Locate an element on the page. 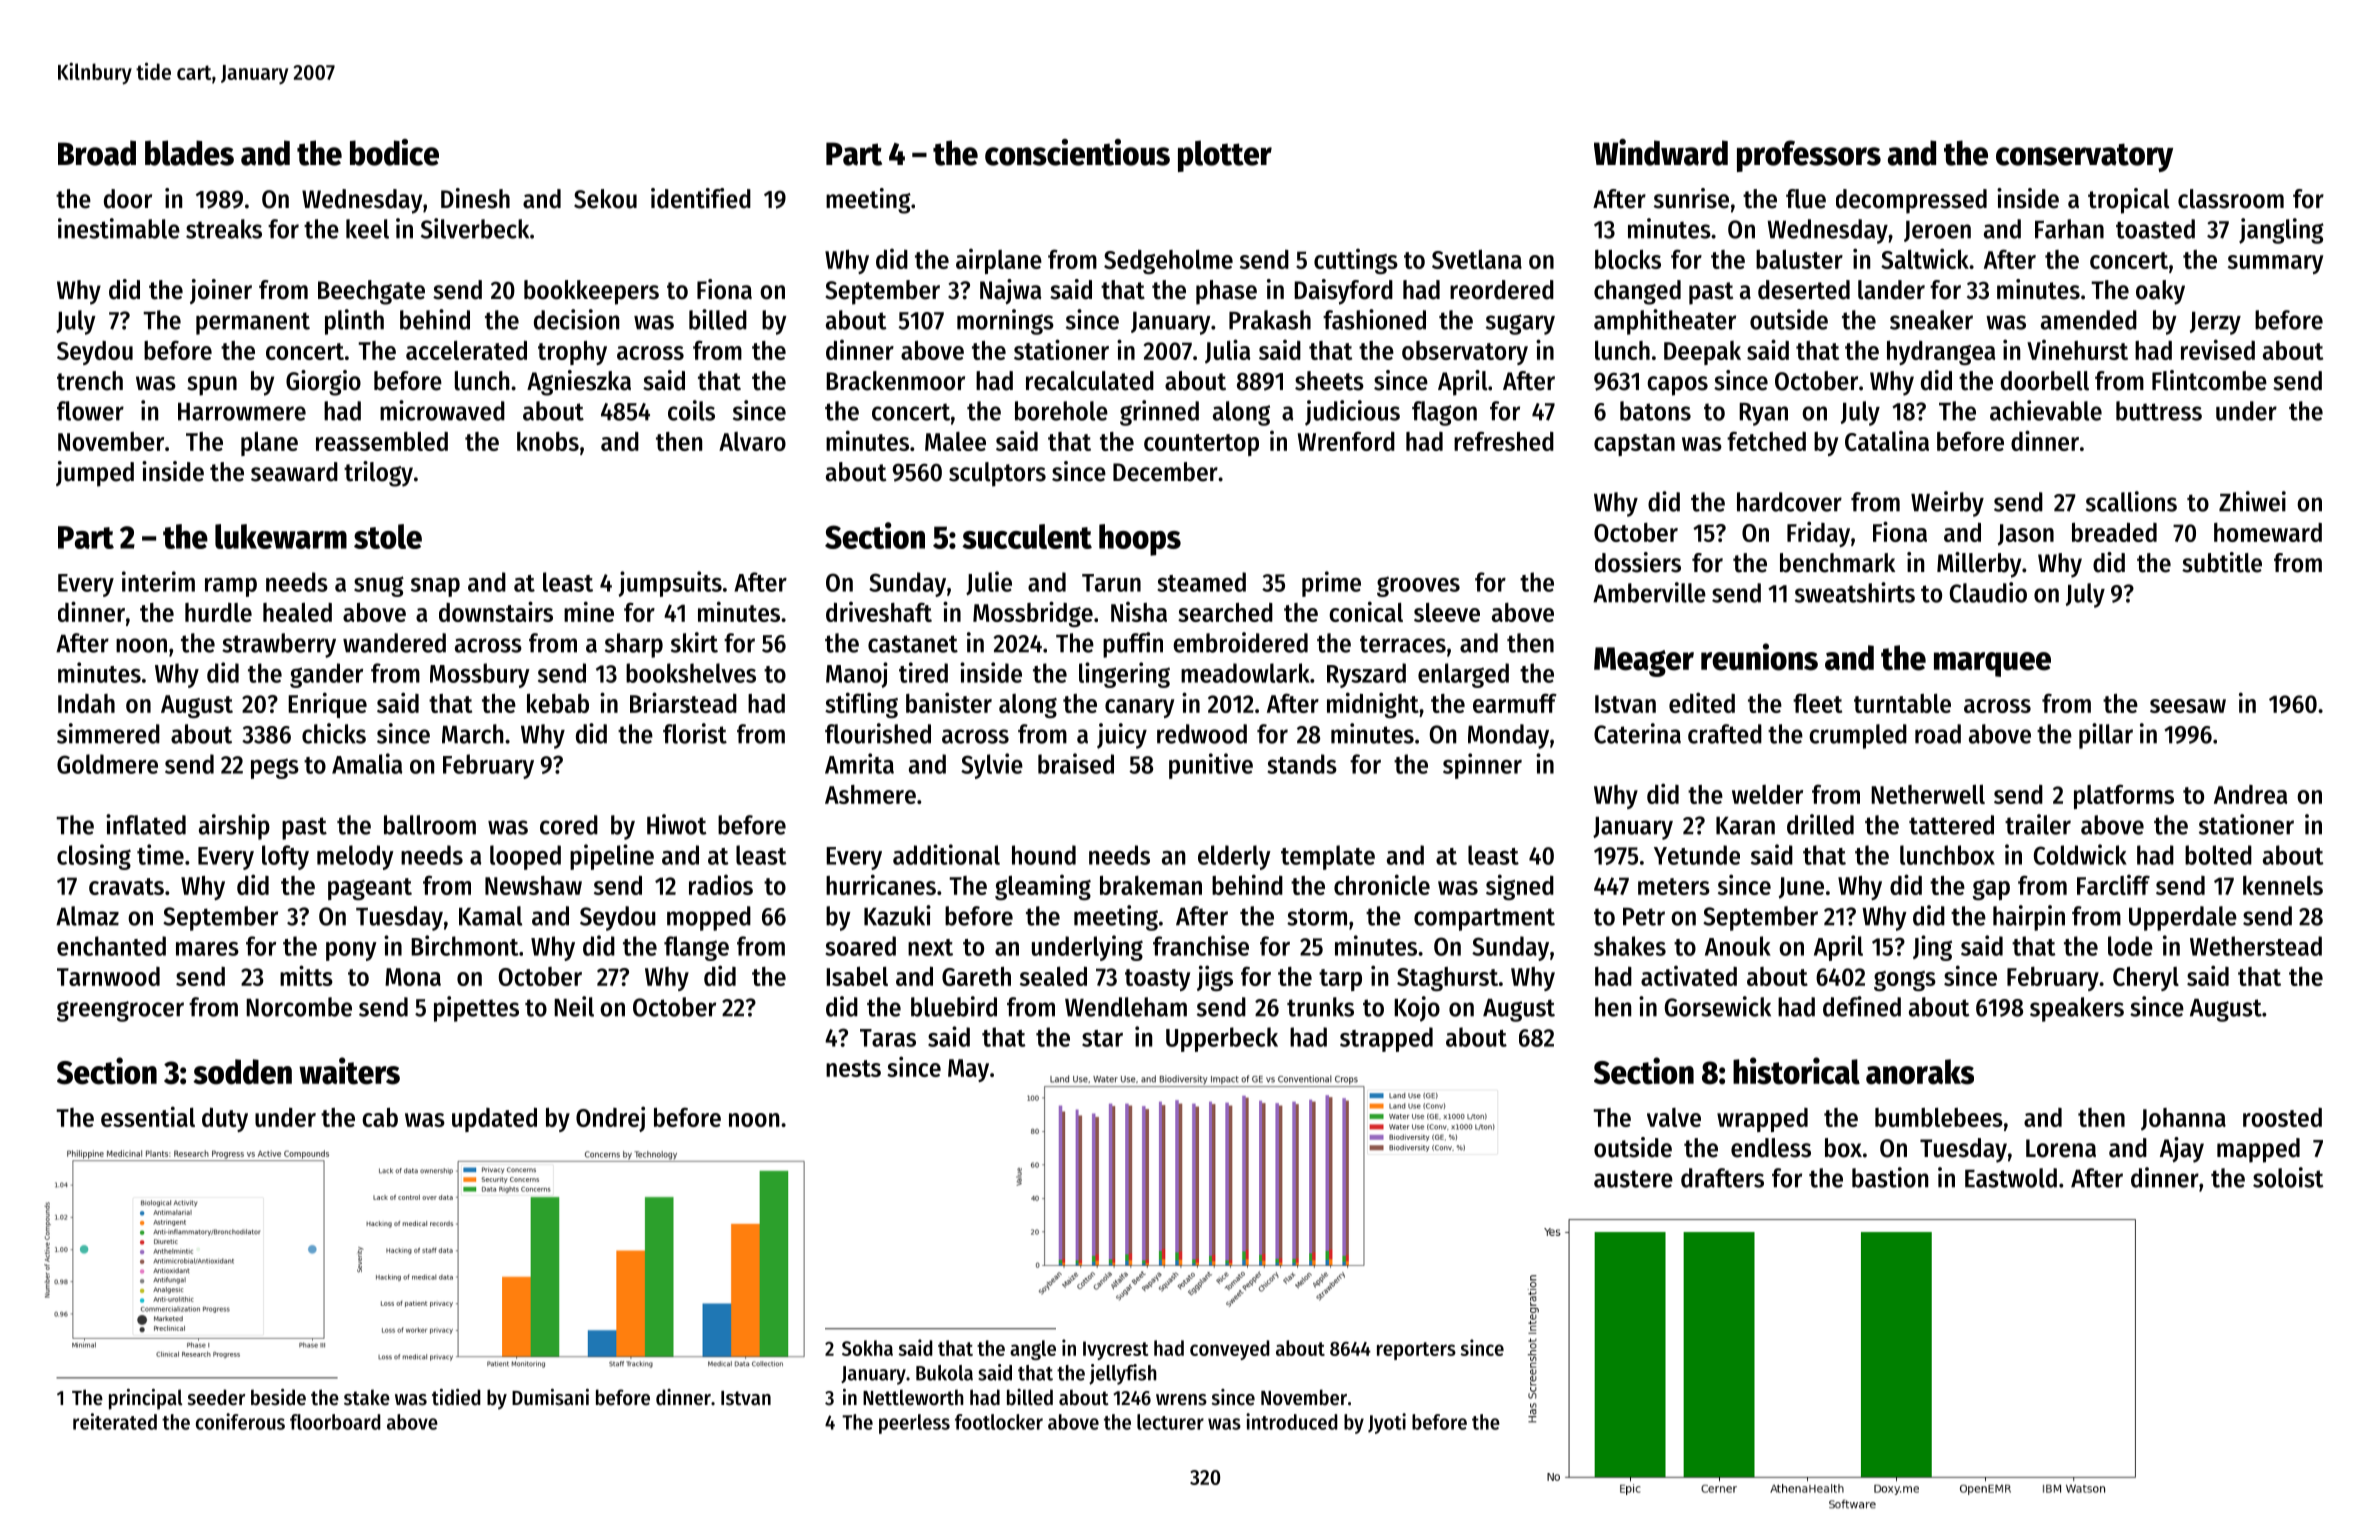 The height and width of the image is (1540, 2380). reunions is located at coordinates (1759, 657).
